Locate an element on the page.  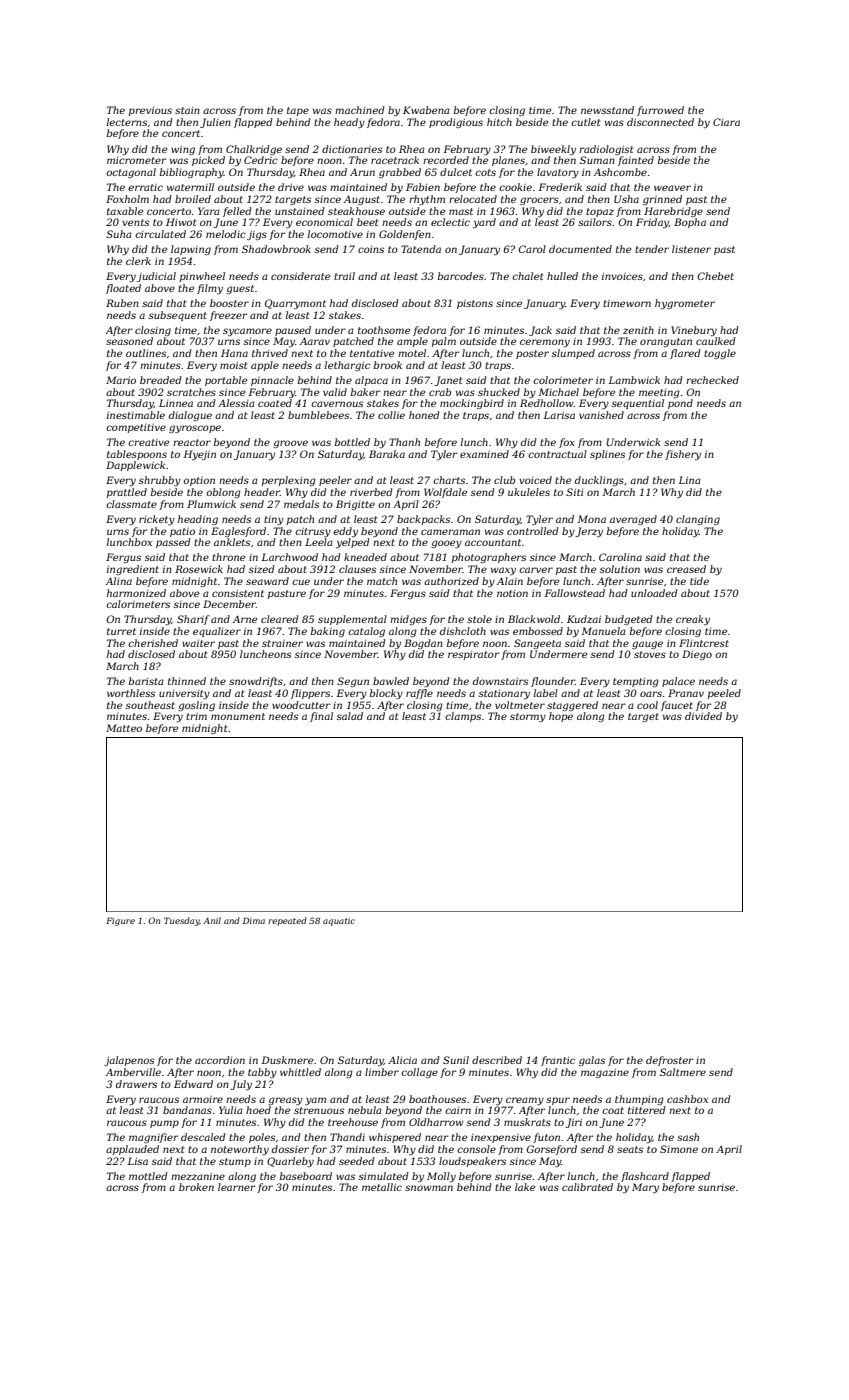
invoices is located at coordinates (622, 276).
